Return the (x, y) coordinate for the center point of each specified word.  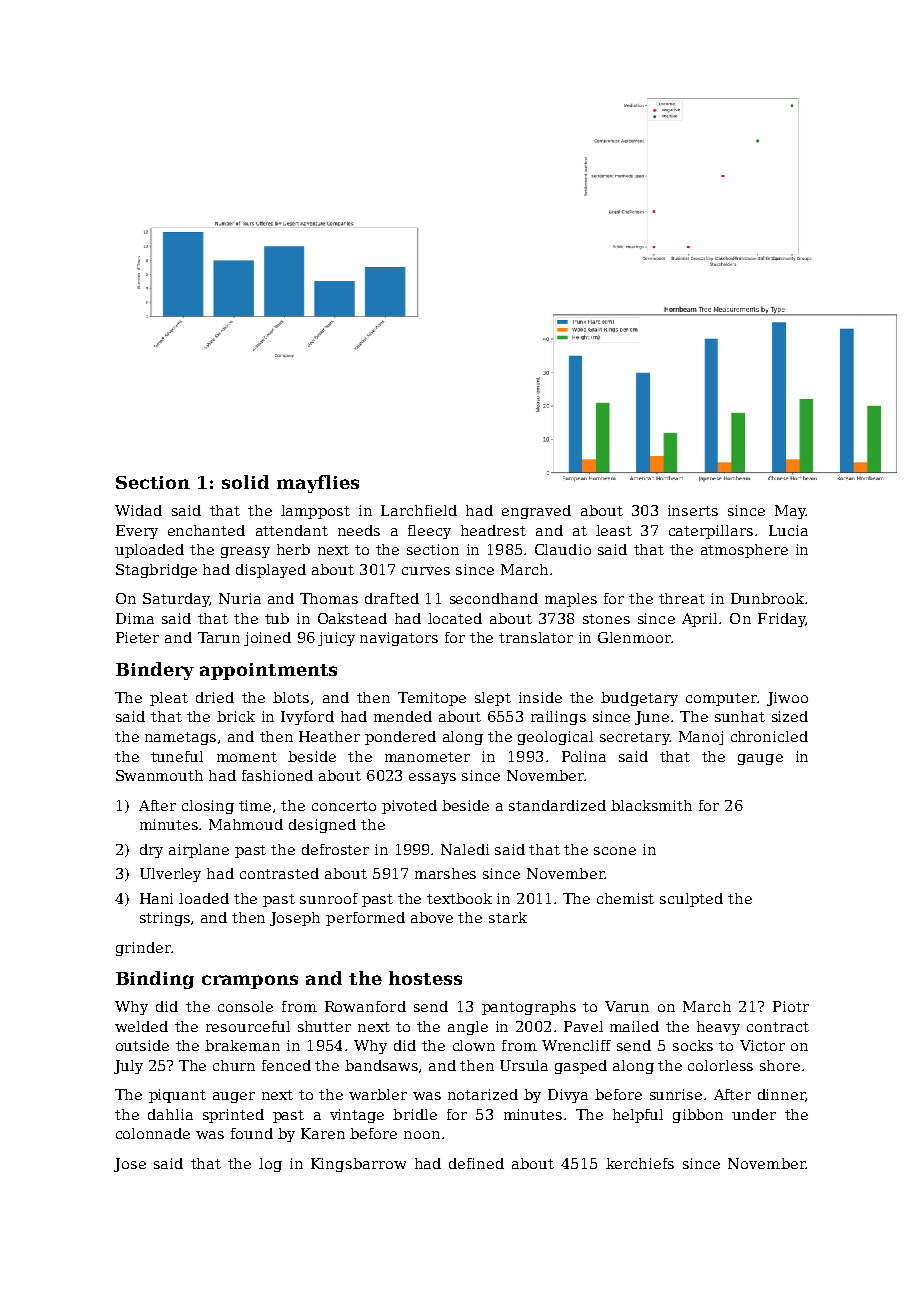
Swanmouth (159, 775)
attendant (292, 530)
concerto (344, 806)
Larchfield (419, 510)
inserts (693, 510)
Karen (323, 1133)
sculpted (691, 900)
